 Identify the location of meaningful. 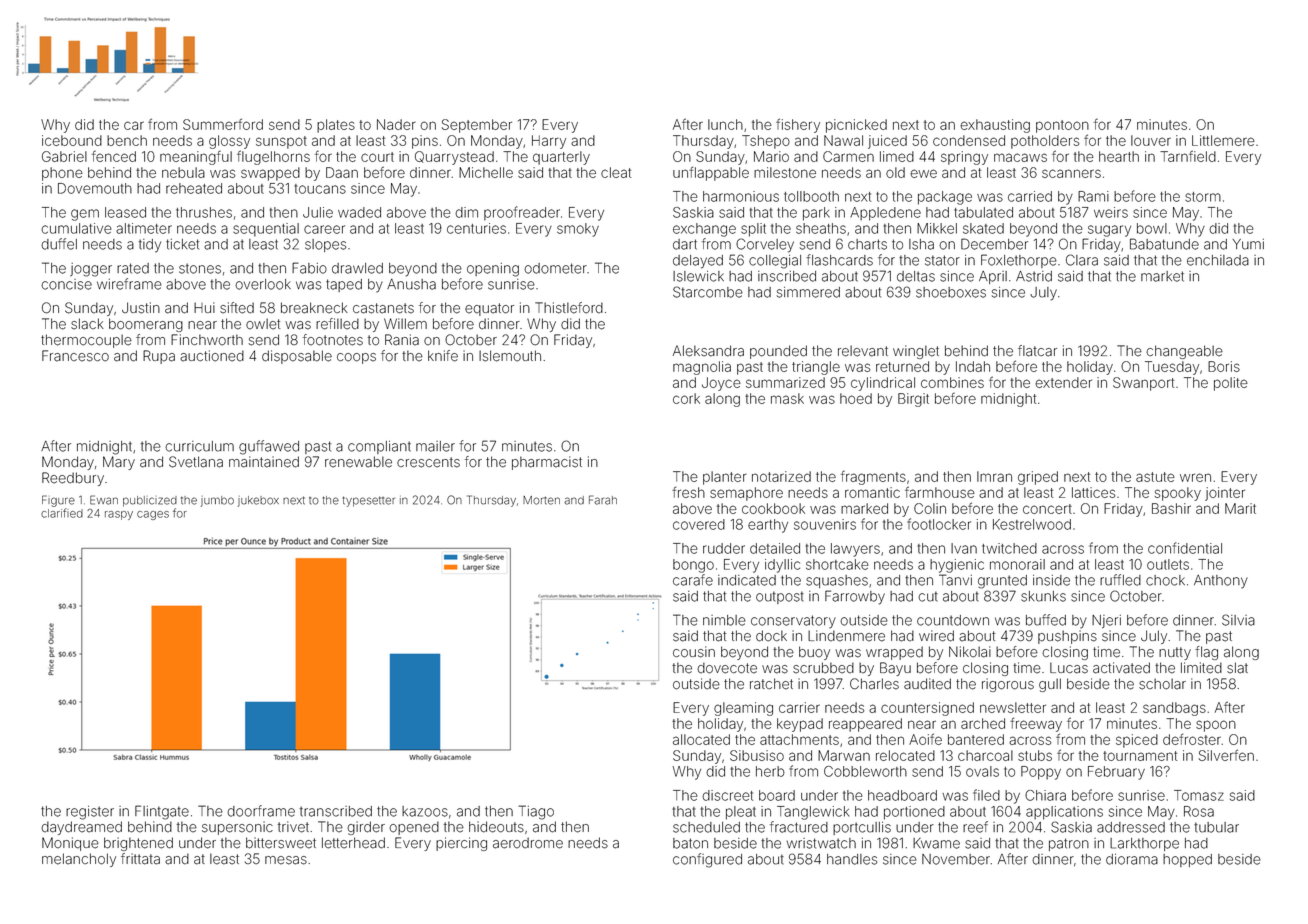
(196, 158).
